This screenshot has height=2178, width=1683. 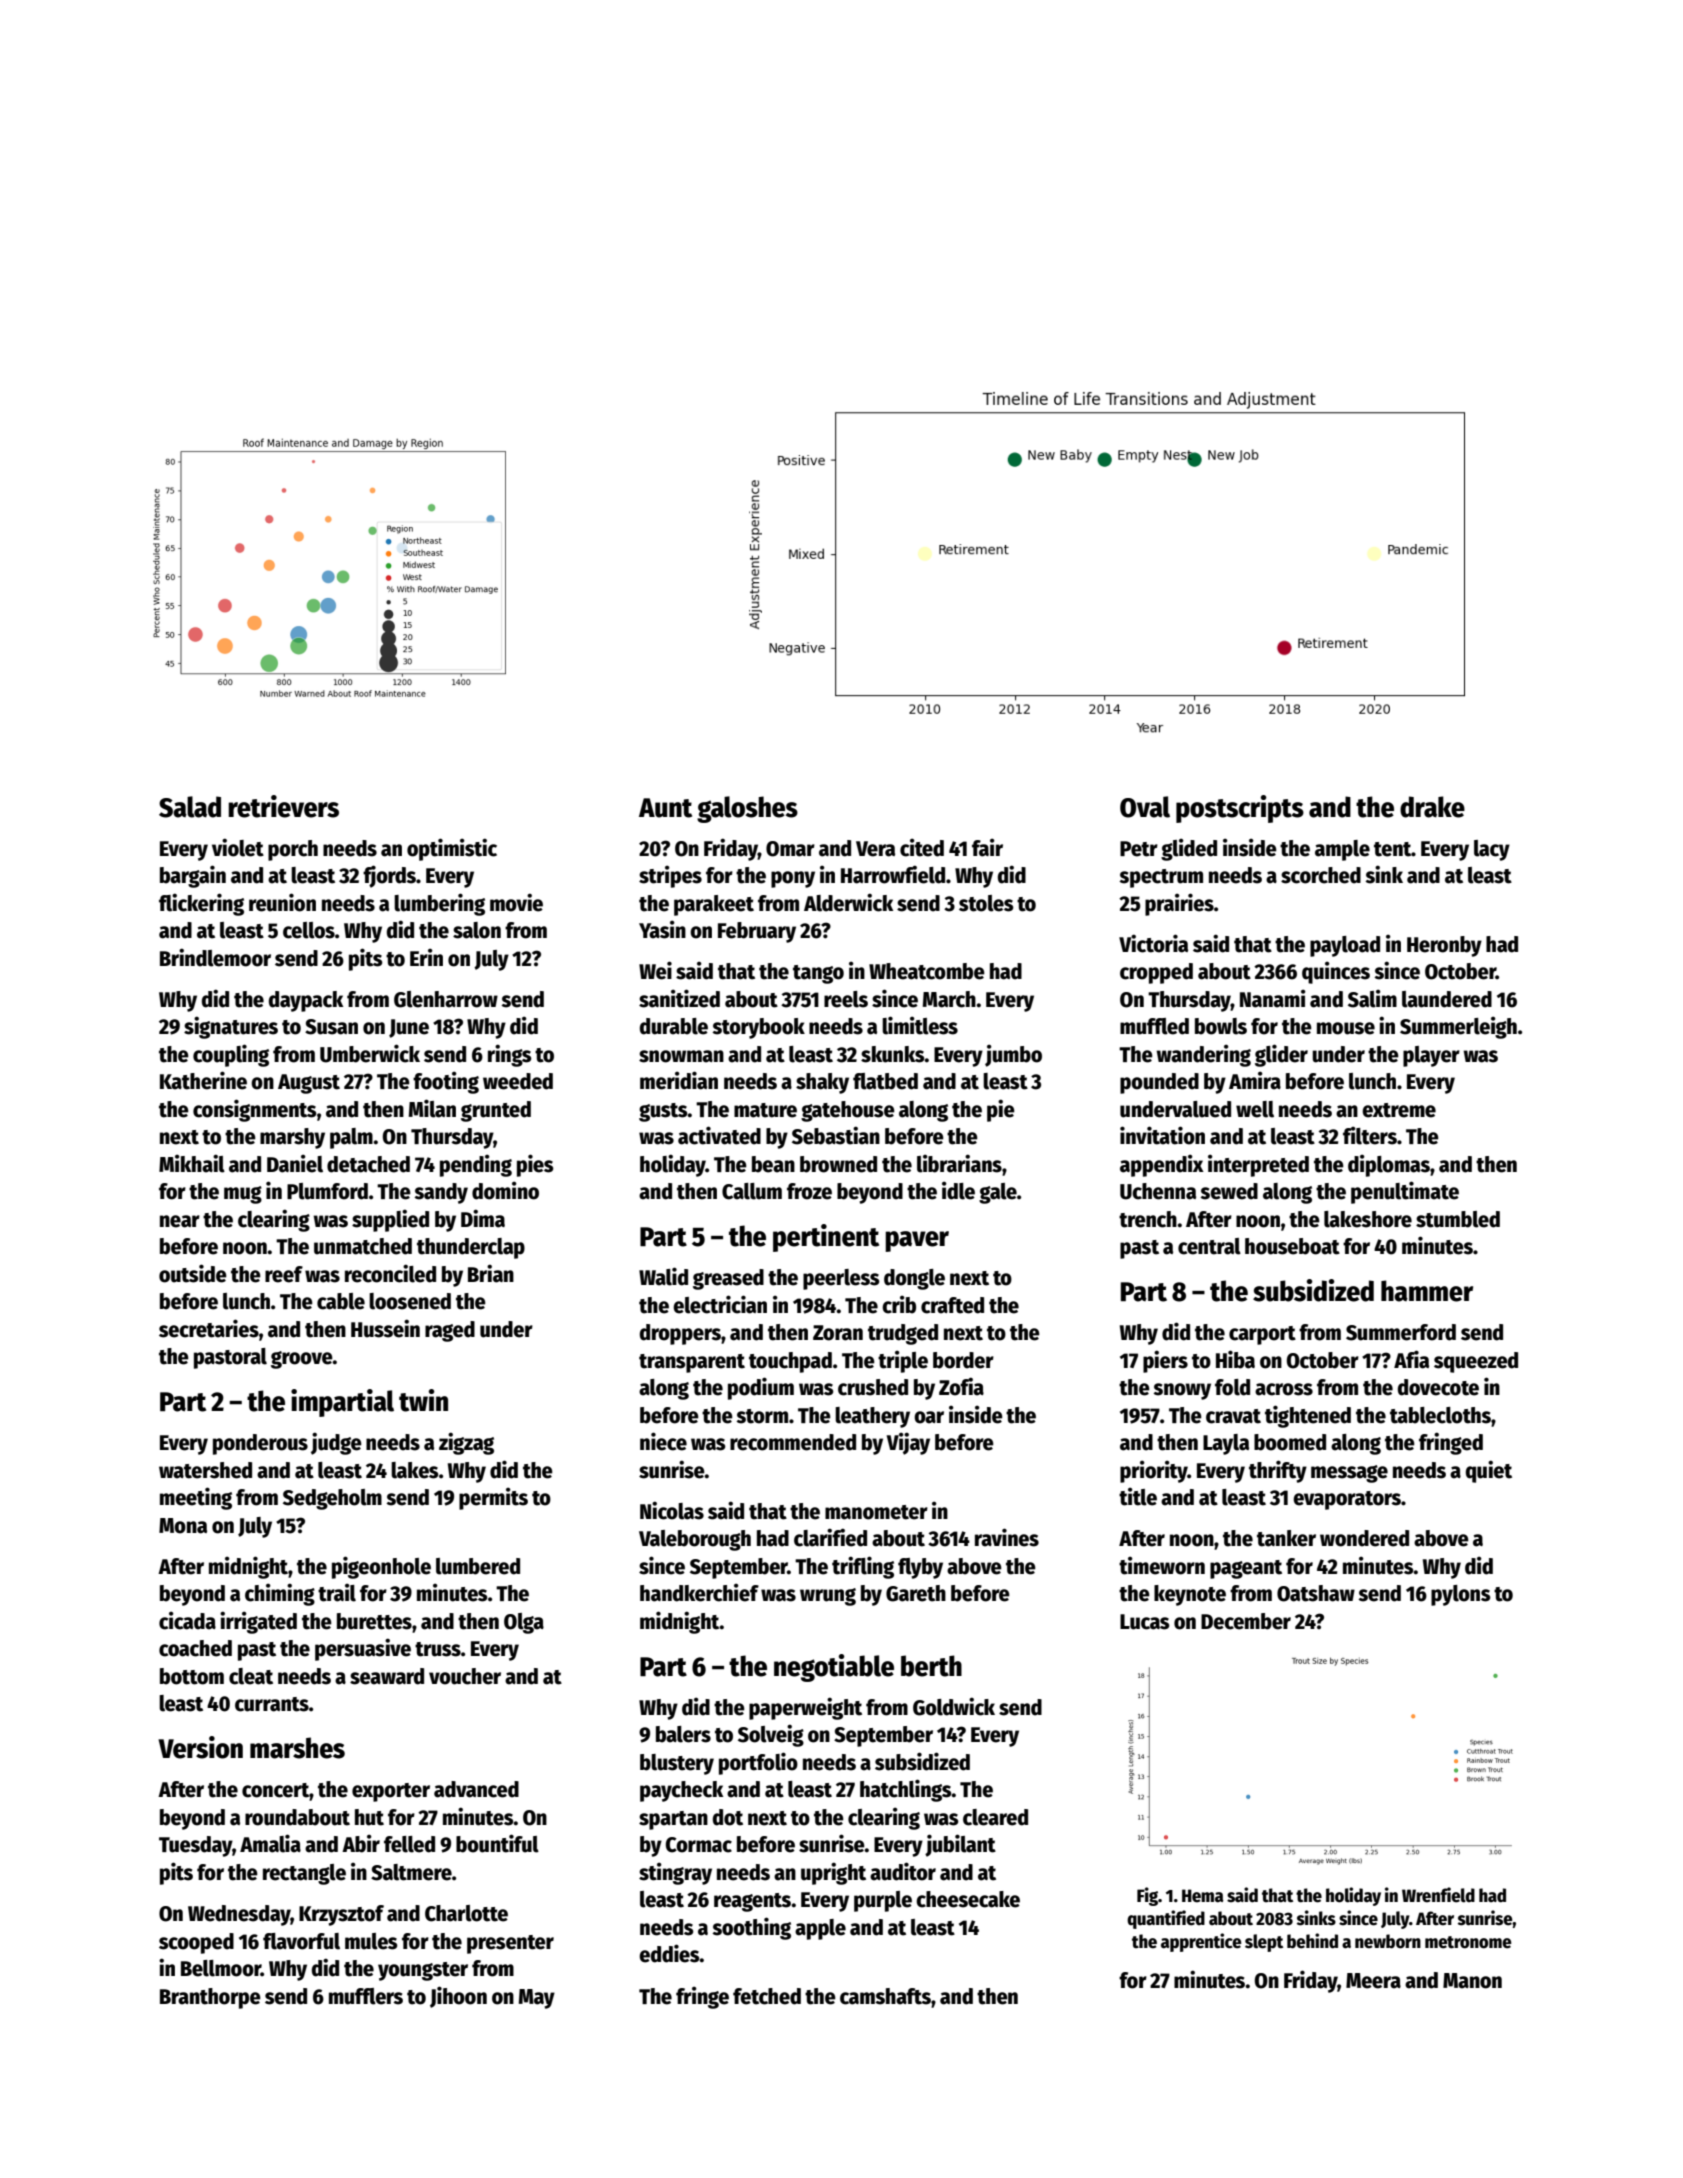 What do you see at coordinates (477, 930) in the screenshot?
I see `salon` at bounding box center [477, 930].
